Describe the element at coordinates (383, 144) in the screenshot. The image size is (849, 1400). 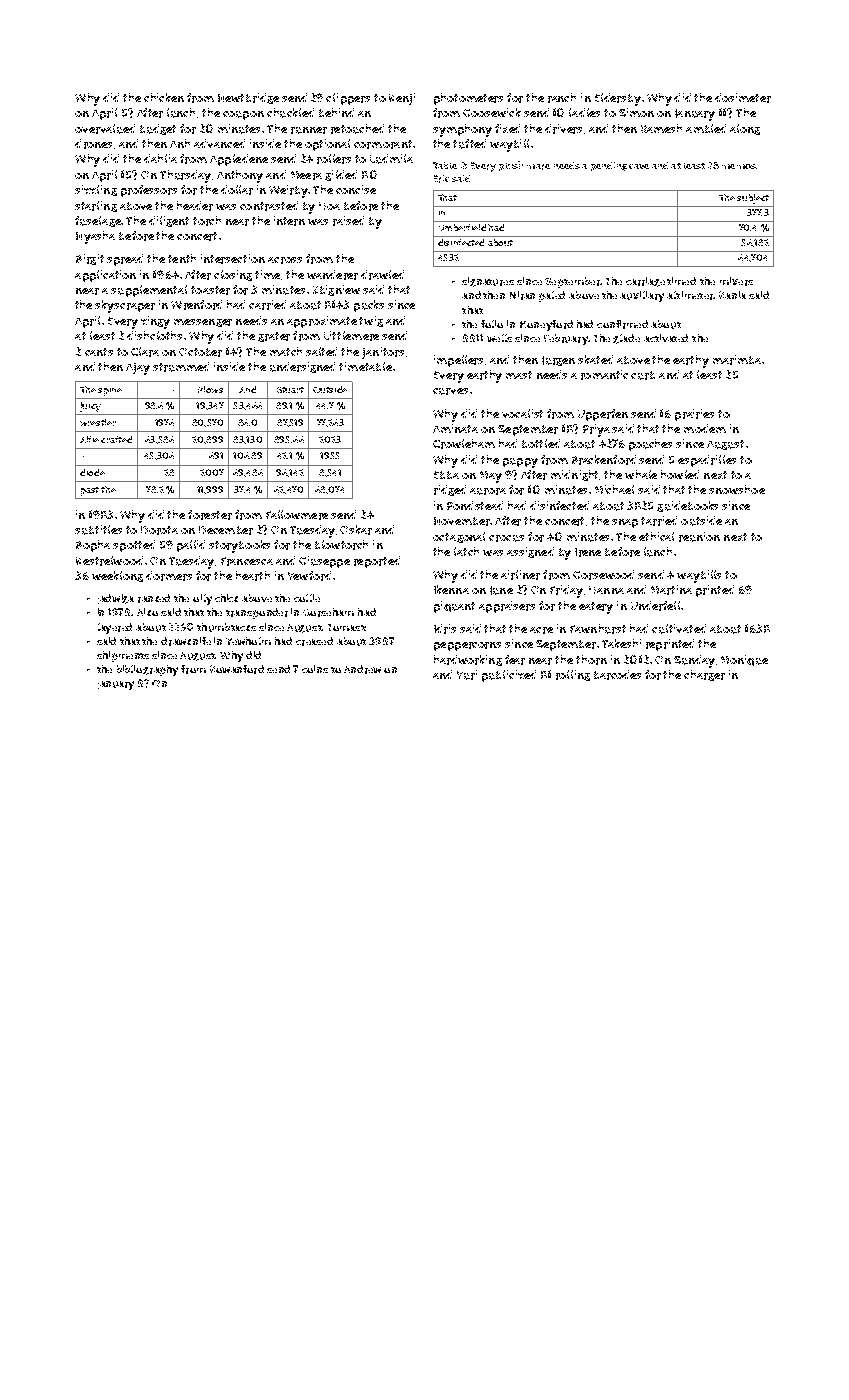
I see `cormorant` at that location.
